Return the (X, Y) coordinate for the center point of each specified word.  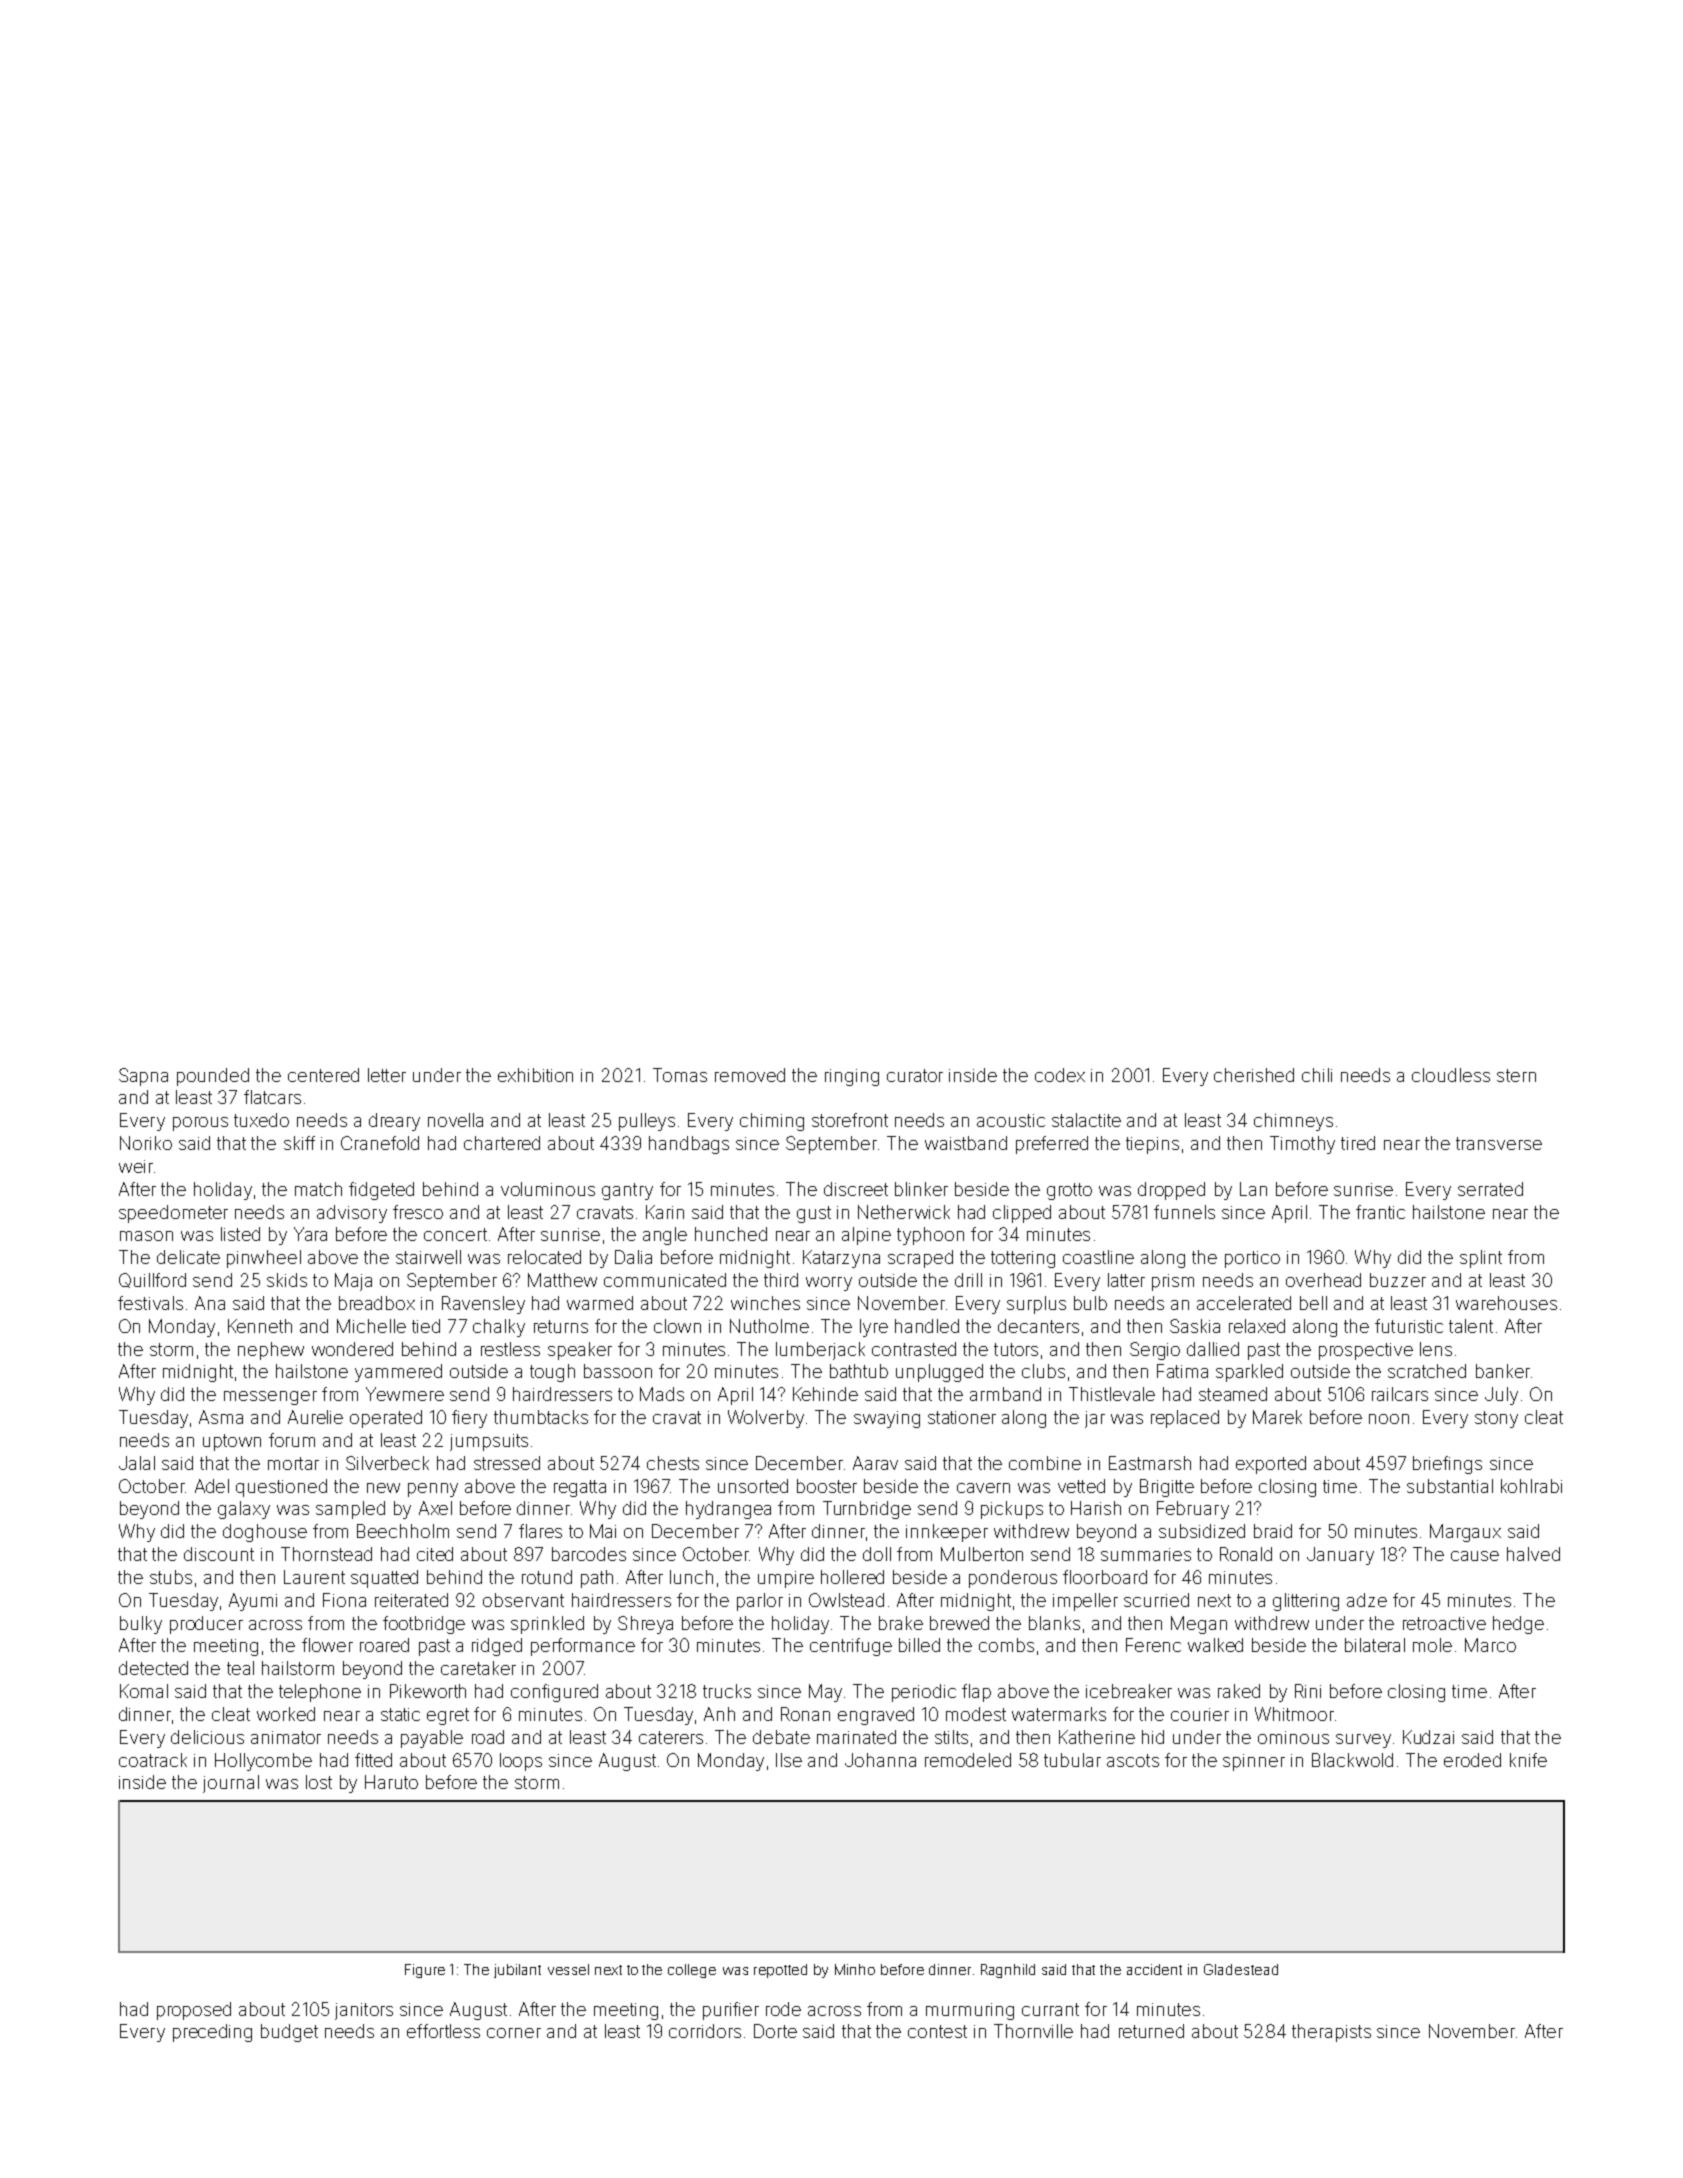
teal (240, 1668)
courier (1200, 1714)
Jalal (137, 1463)
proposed (194, 2011)
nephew (271, 1351)
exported (1271, 1465)
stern (1516, 1075)
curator (915, 1075)
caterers (671, 1737)
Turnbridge (867, 1510)
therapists (1331, 2033)
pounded (213, 1077)
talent (1471, 1326)
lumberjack (820, 1351)
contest (937, 2031)
